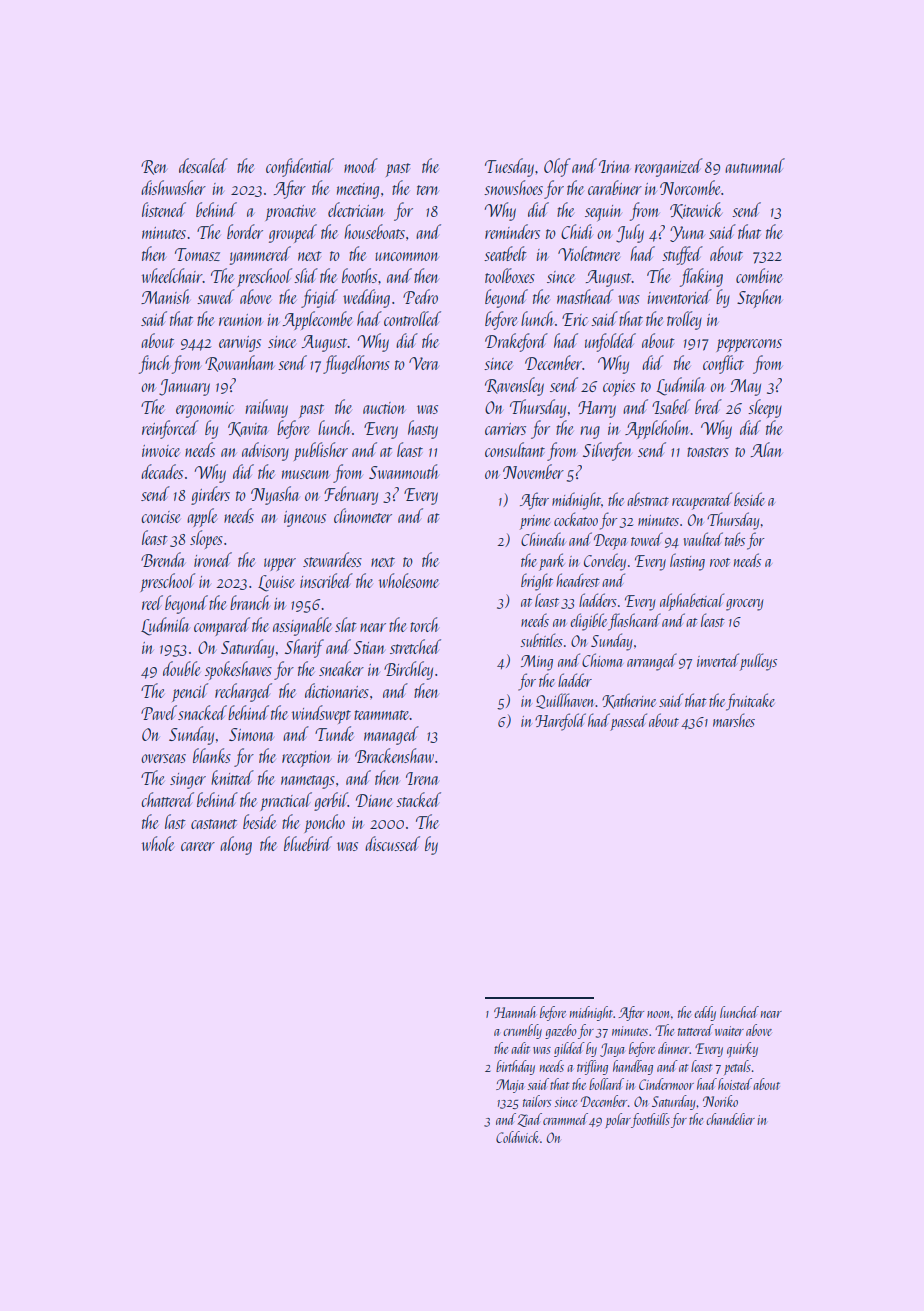  Describe the element at coordinates (213, 559) in the page. I see `ironed` at that location.
